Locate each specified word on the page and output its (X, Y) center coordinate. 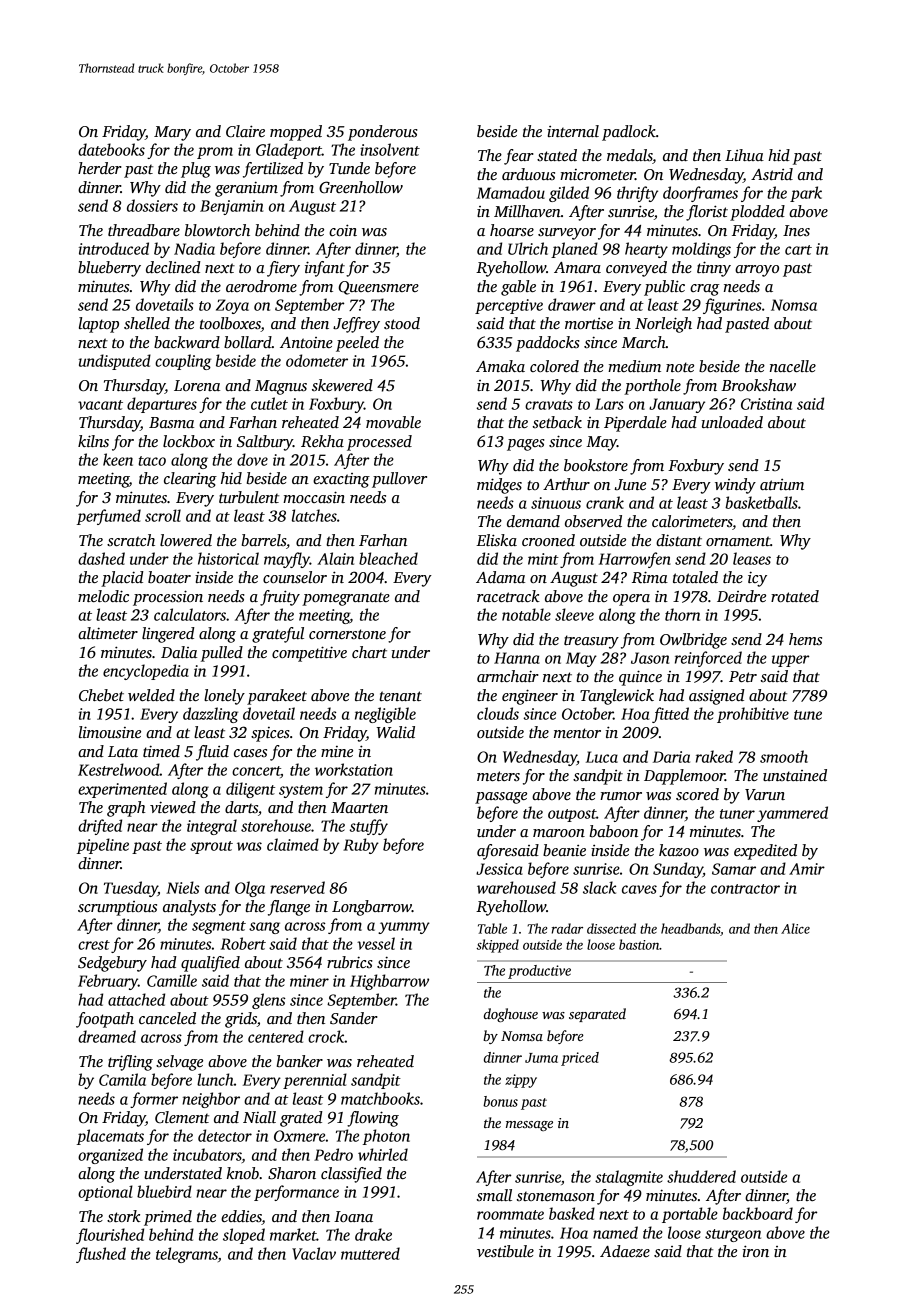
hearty (646, 250)
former (154, 1100)
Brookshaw (758, 385)
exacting (341, 480)
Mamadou (511, 192)
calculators (190, 614)
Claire (245, 131)
